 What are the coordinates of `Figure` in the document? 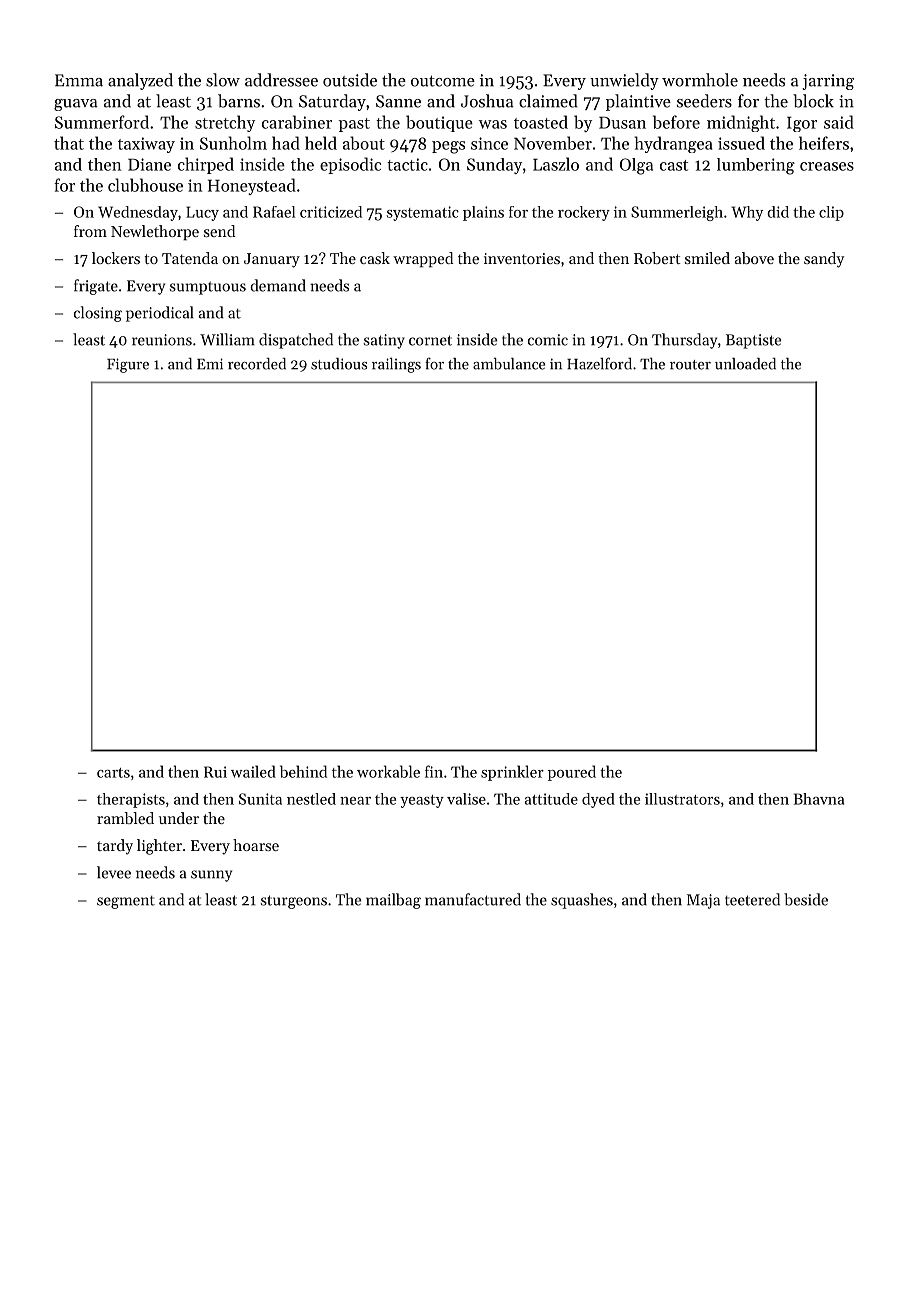 It's located at (128, 365).
